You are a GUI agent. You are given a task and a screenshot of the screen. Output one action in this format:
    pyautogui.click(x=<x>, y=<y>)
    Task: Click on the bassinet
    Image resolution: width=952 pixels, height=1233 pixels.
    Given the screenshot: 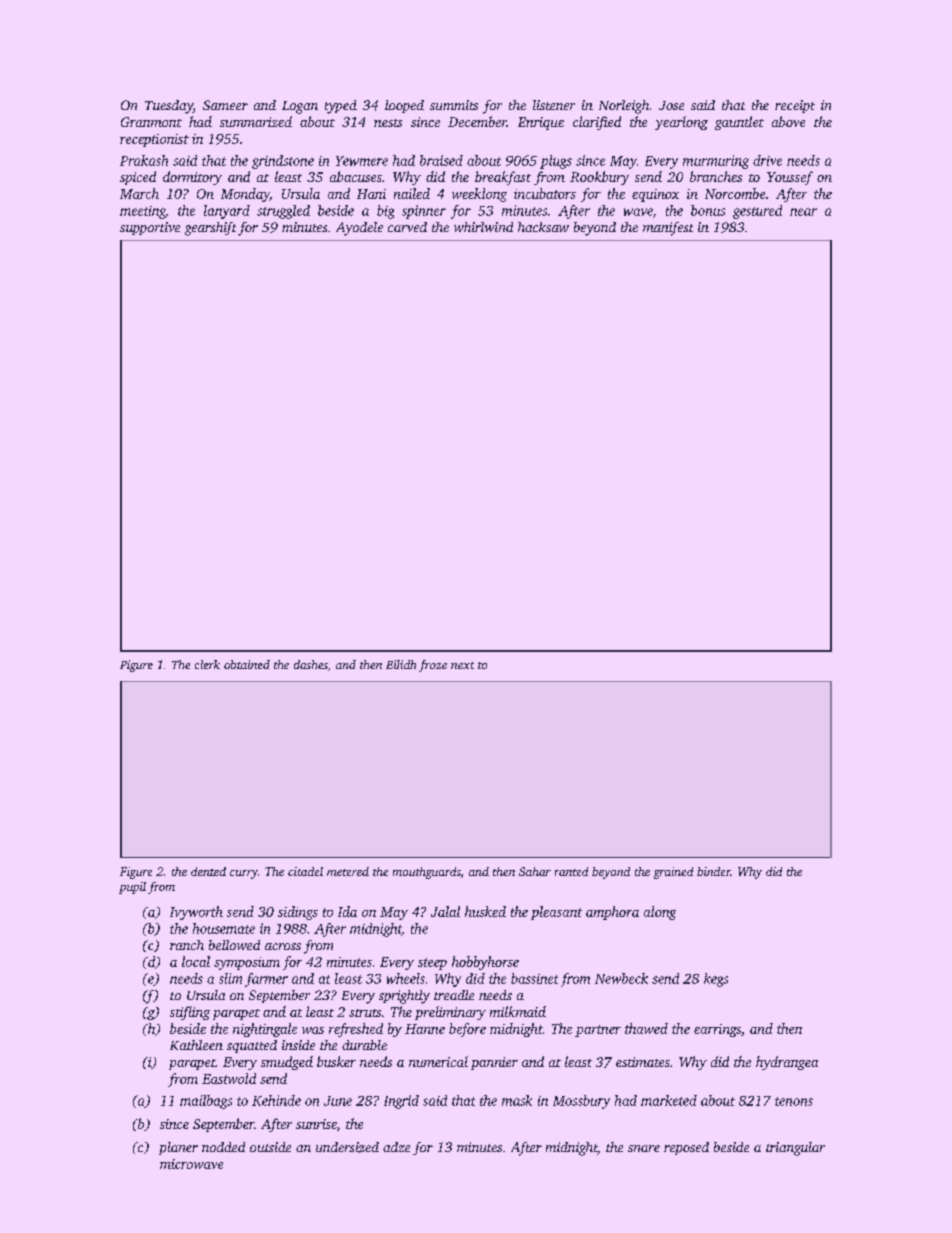 What is the action you would take?
    pyautogui.click(x=534, y=978)
